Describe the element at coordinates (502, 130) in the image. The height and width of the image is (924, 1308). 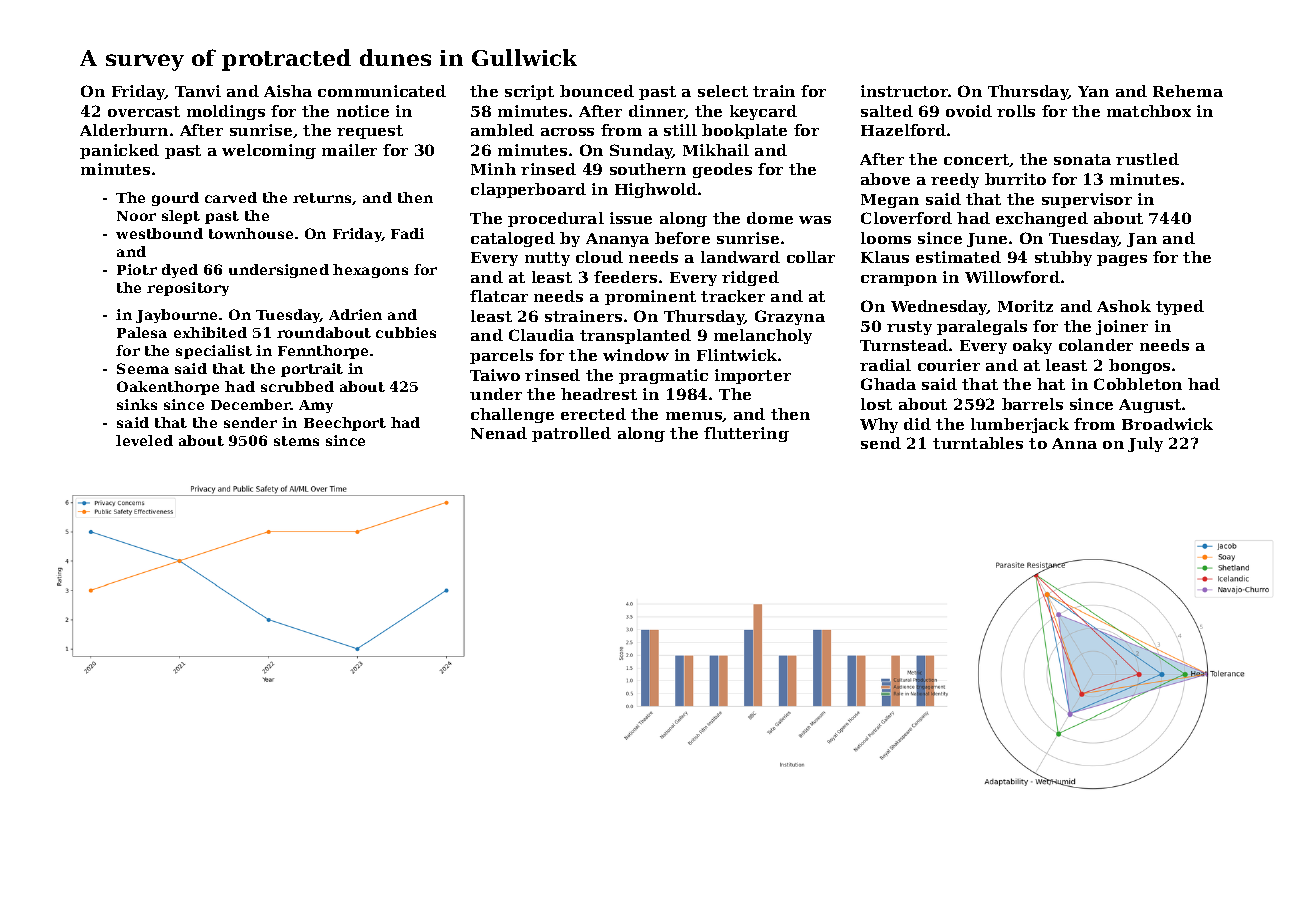
I see `ambled` at that location.
